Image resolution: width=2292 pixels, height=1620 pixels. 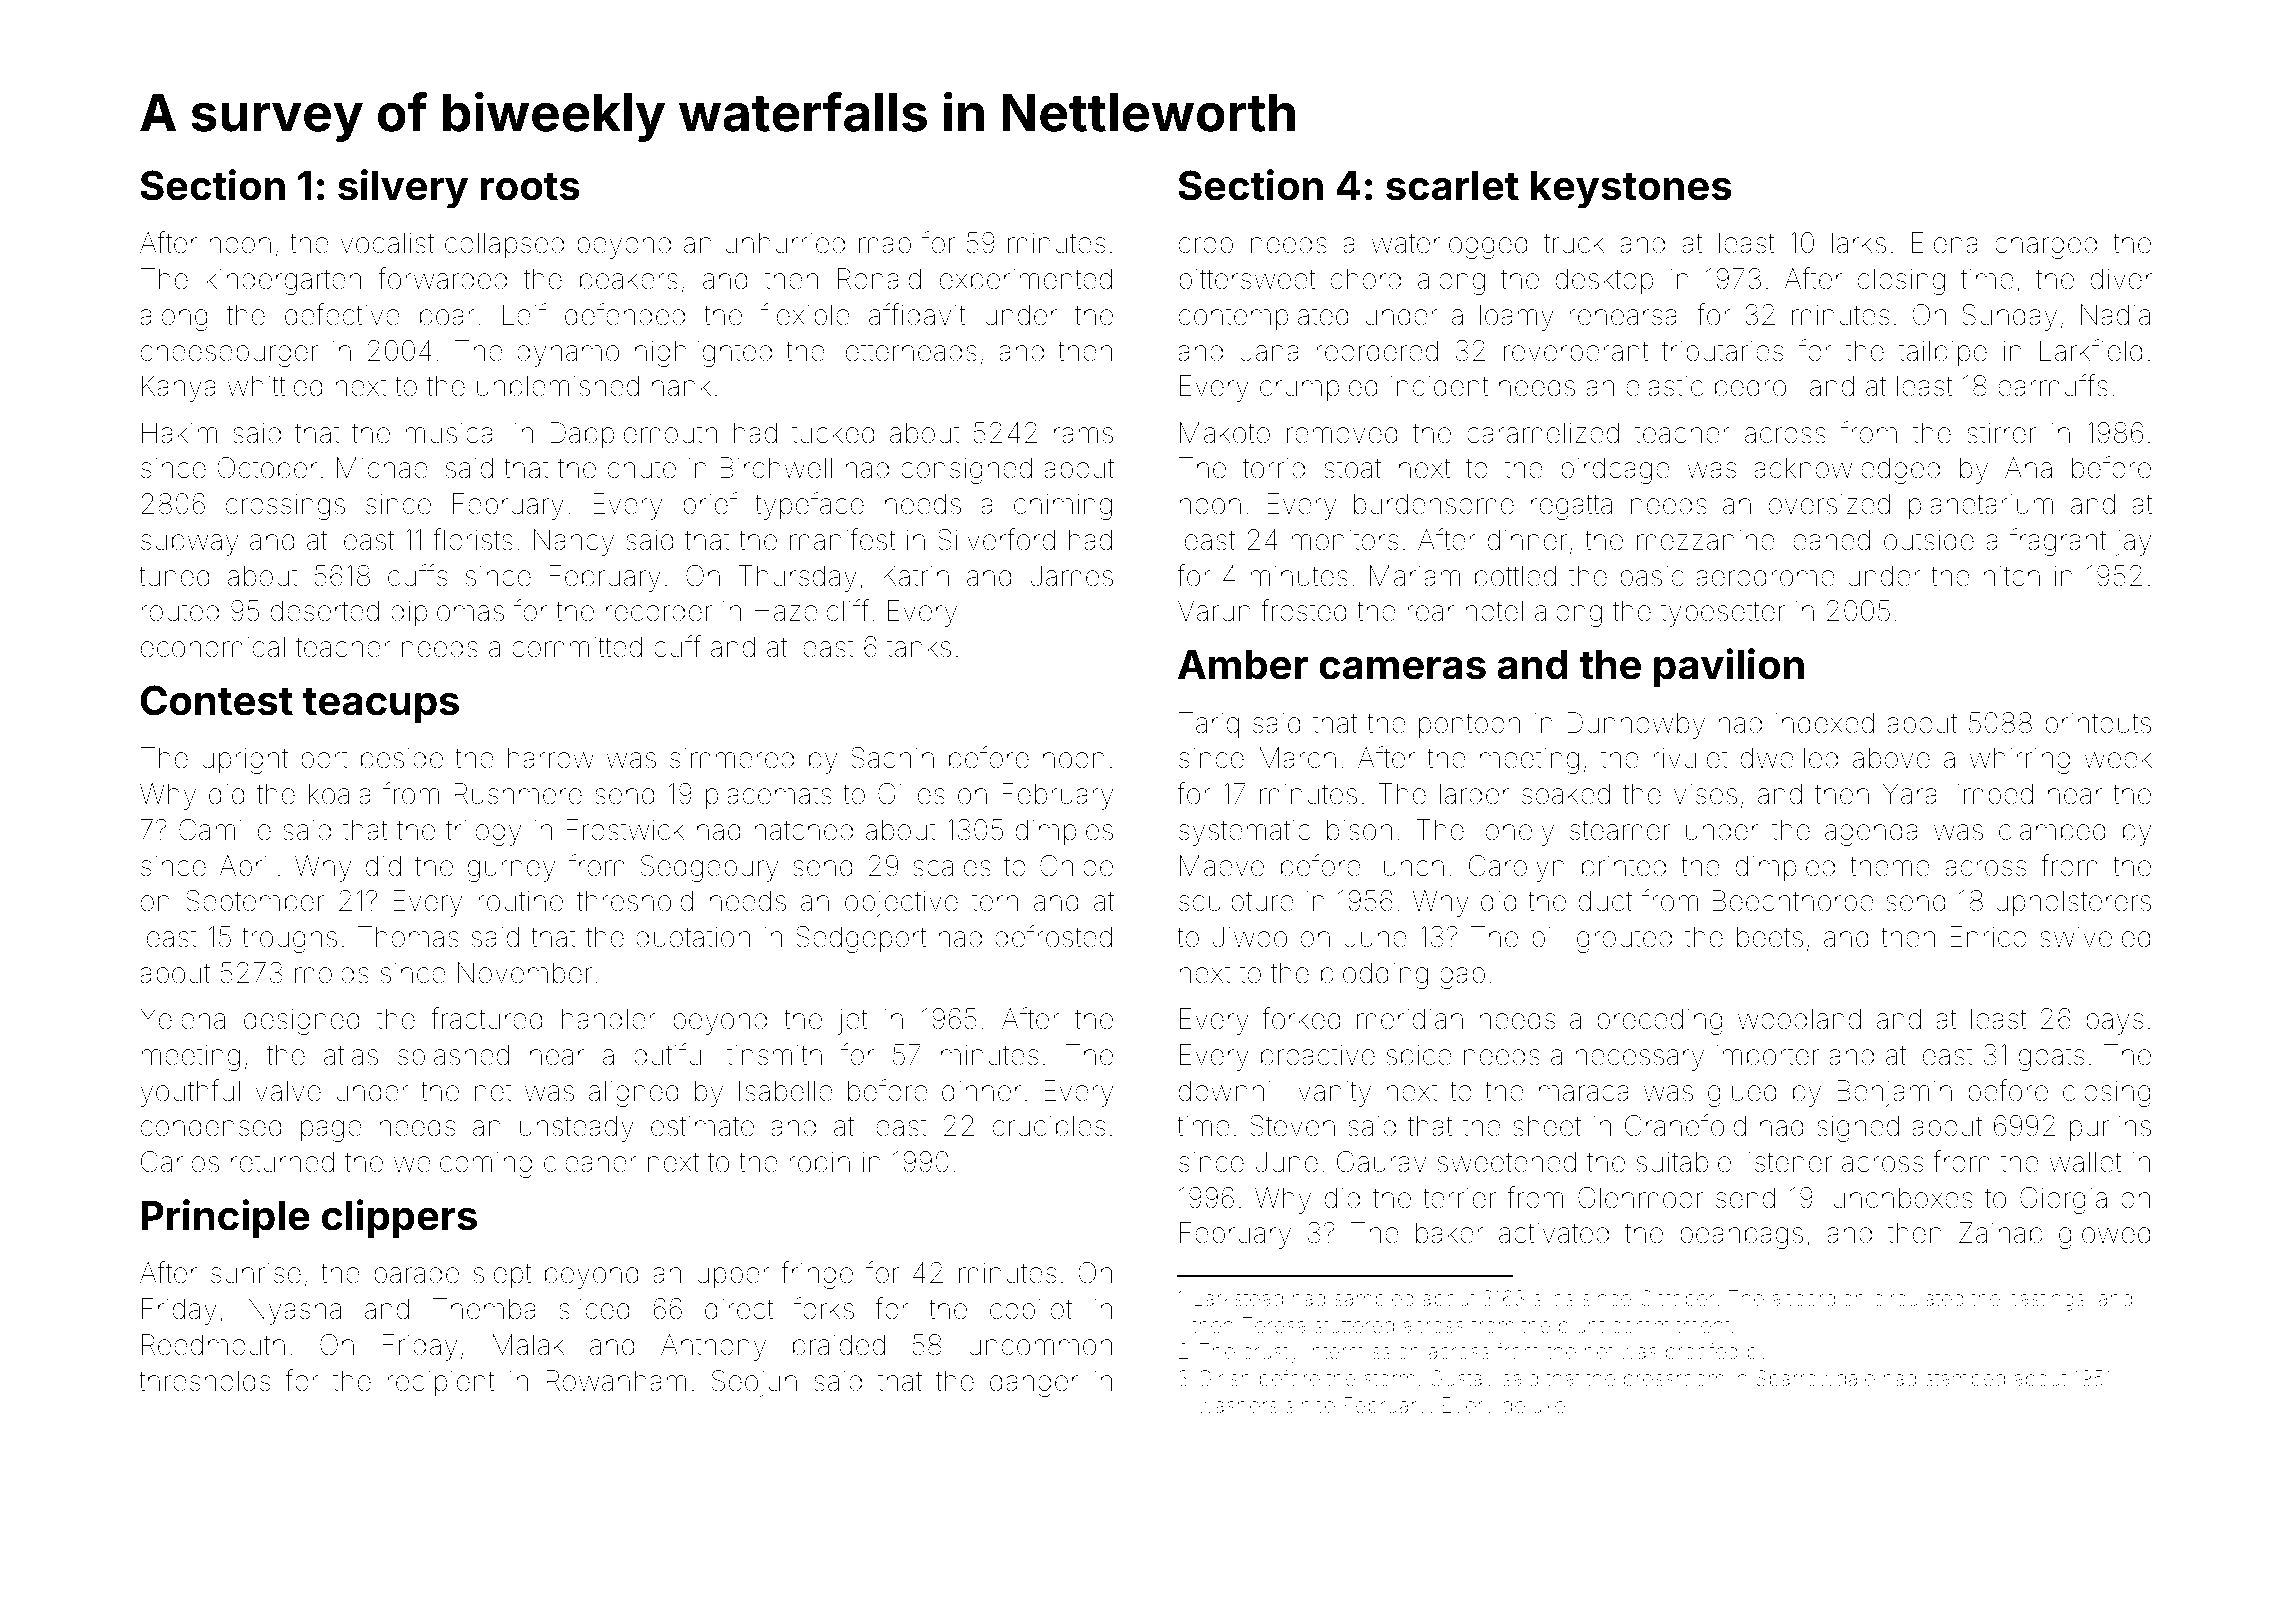 What do you see at coordinates (190, 1093) in the image?
I see `youthful` at bounding box center [190, 1093].
